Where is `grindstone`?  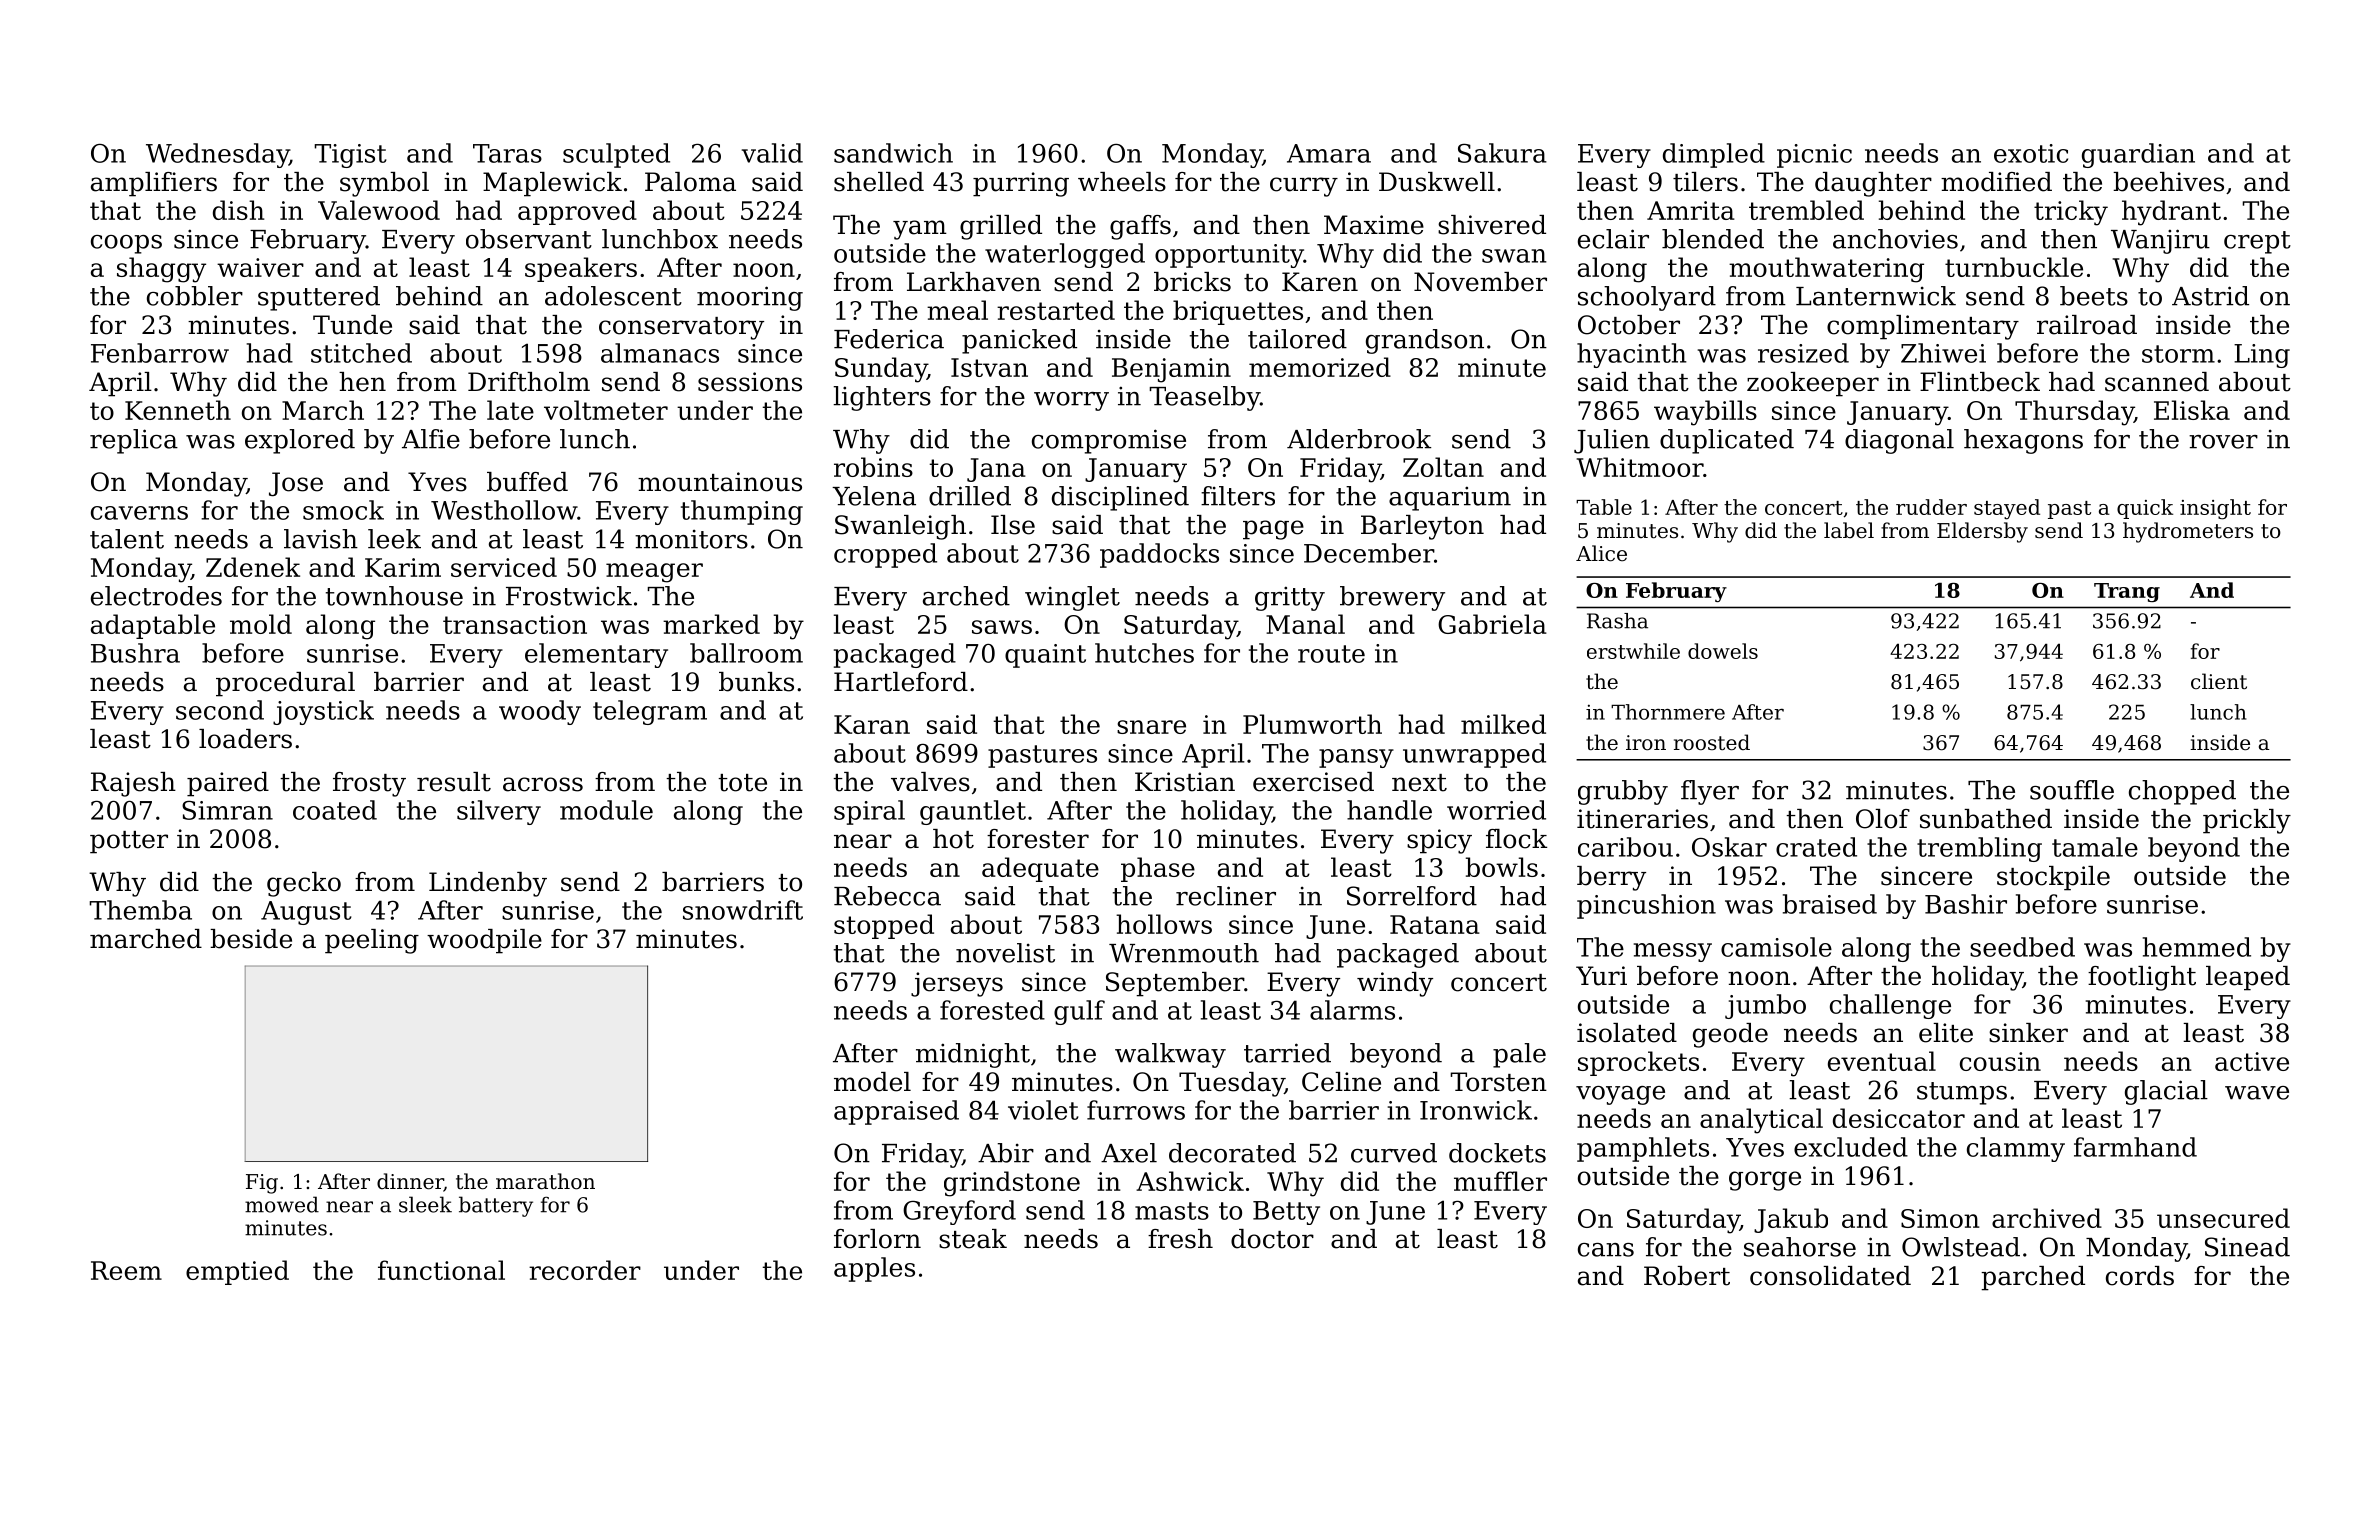
grindstone is located at coordinates (1012, 1184).
